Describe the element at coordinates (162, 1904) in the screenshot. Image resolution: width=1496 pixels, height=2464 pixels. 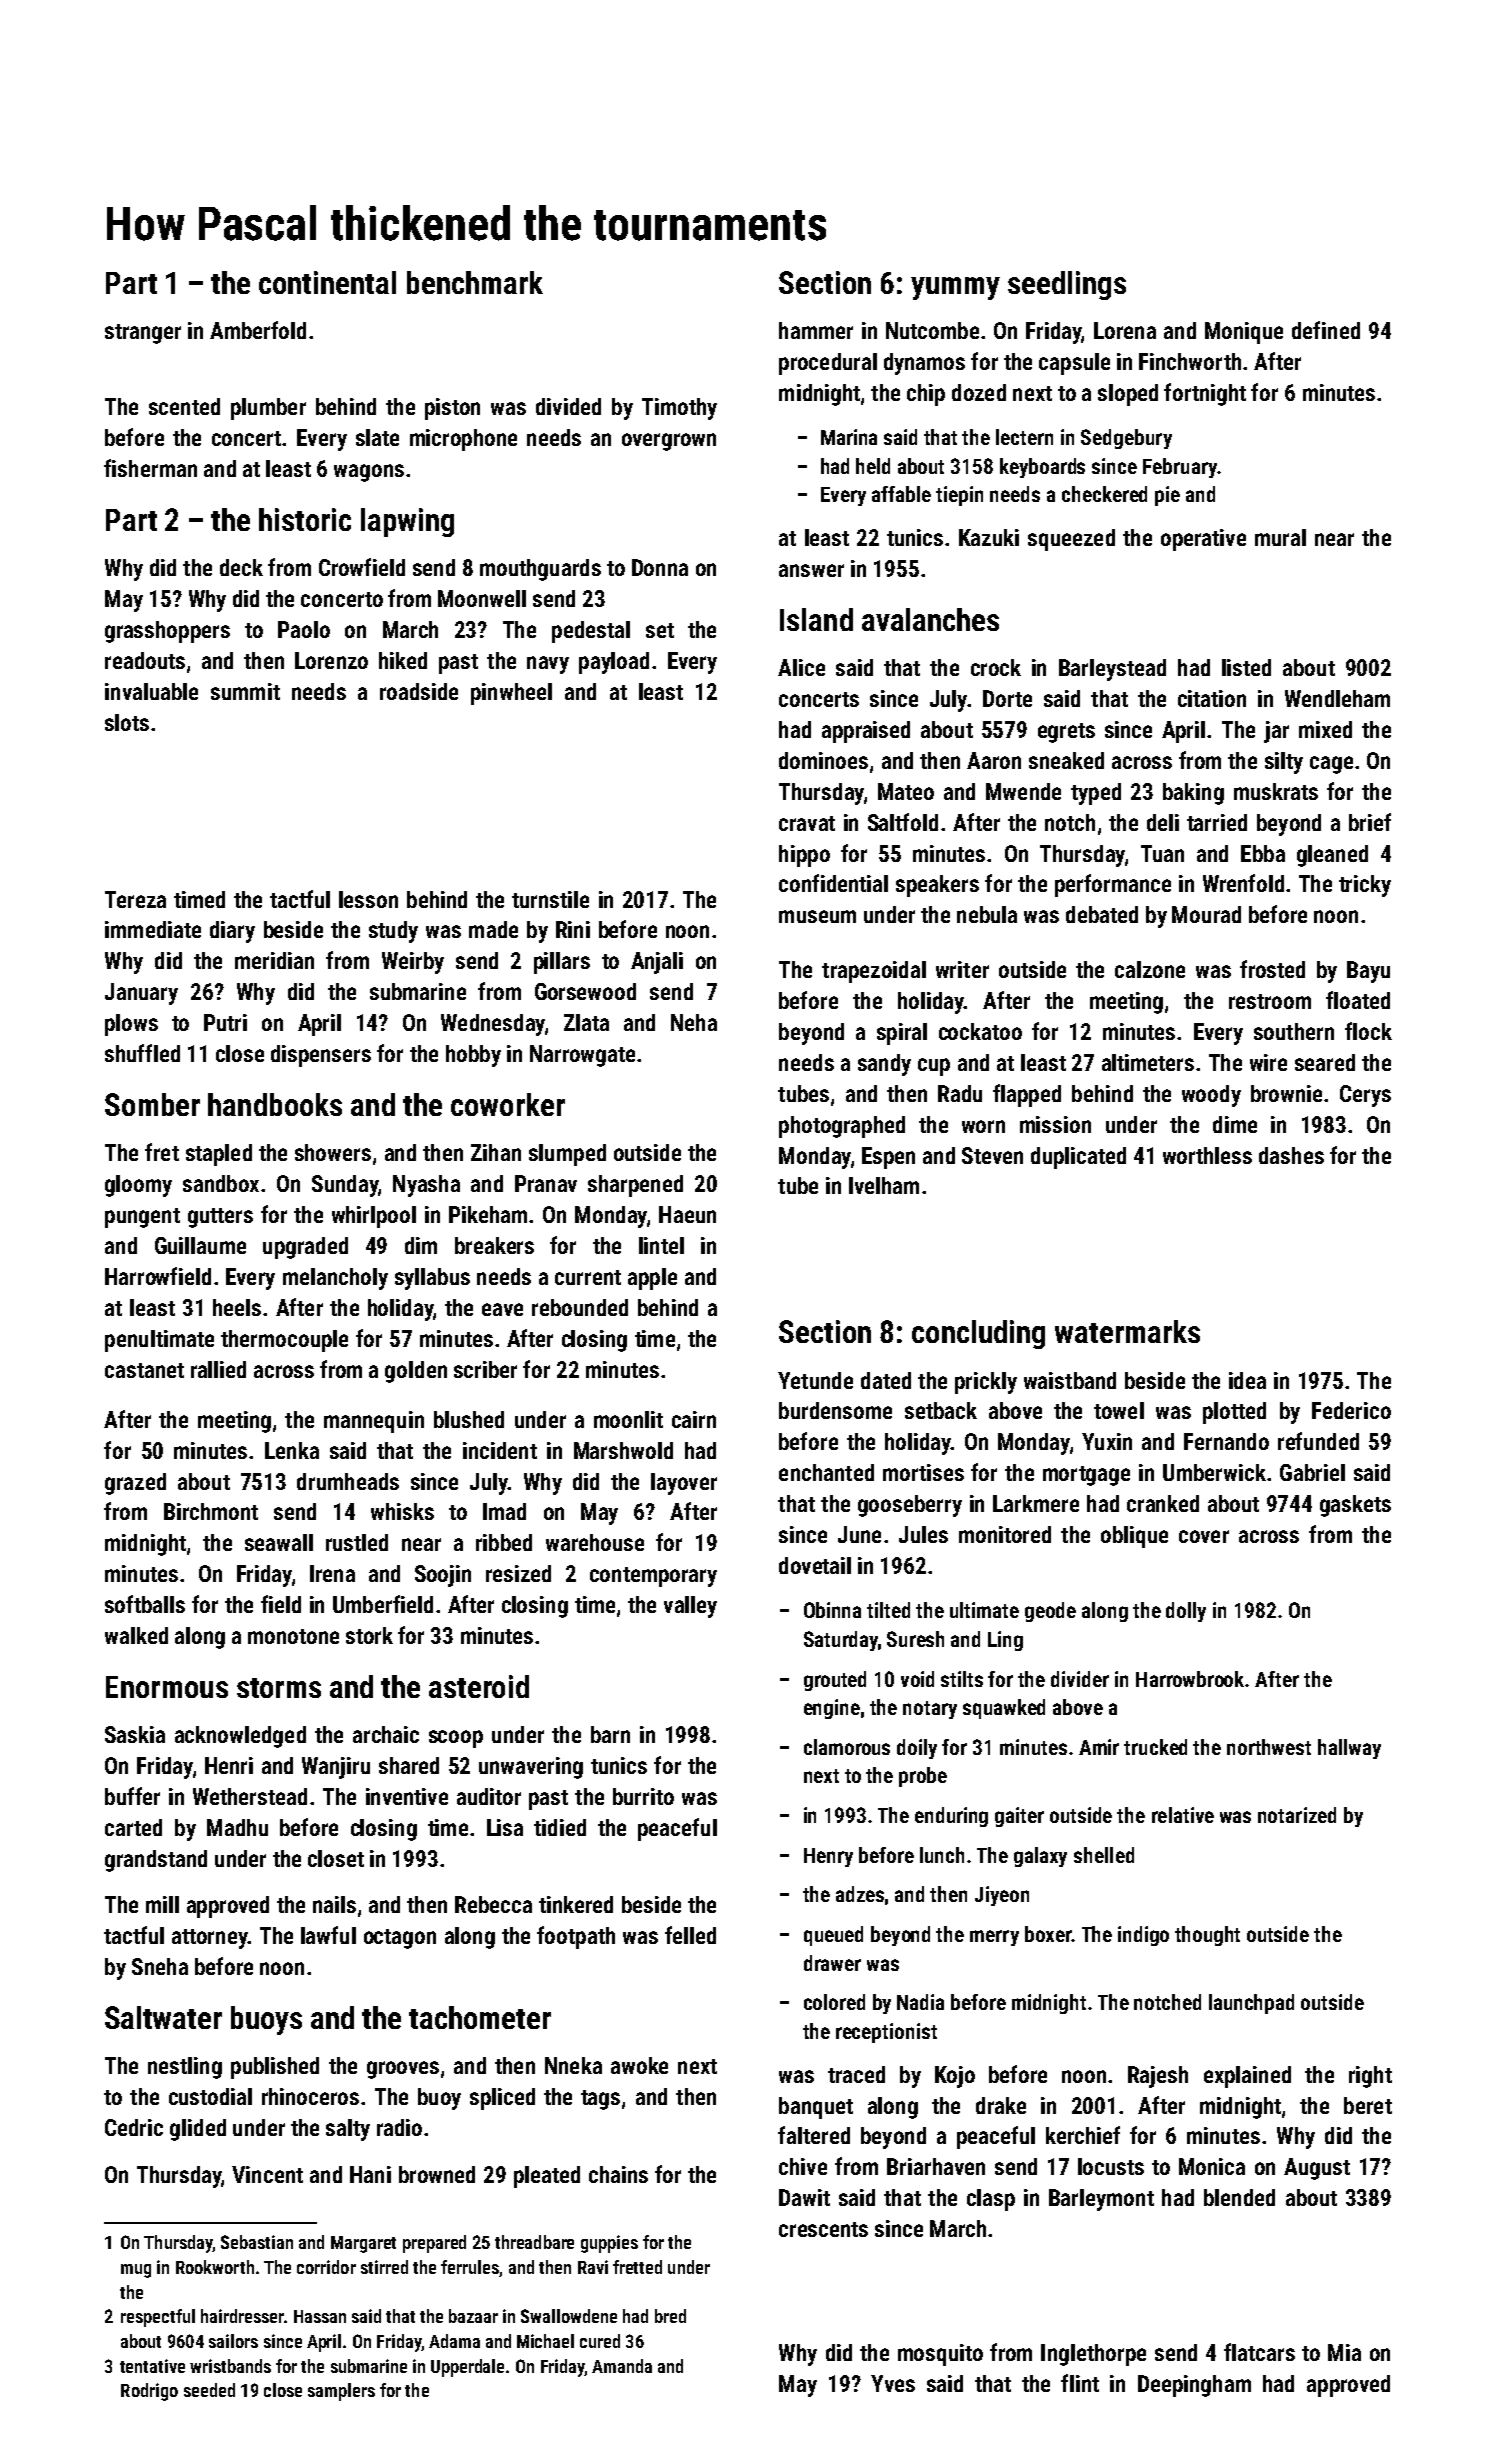
I see `mill` at that location.
